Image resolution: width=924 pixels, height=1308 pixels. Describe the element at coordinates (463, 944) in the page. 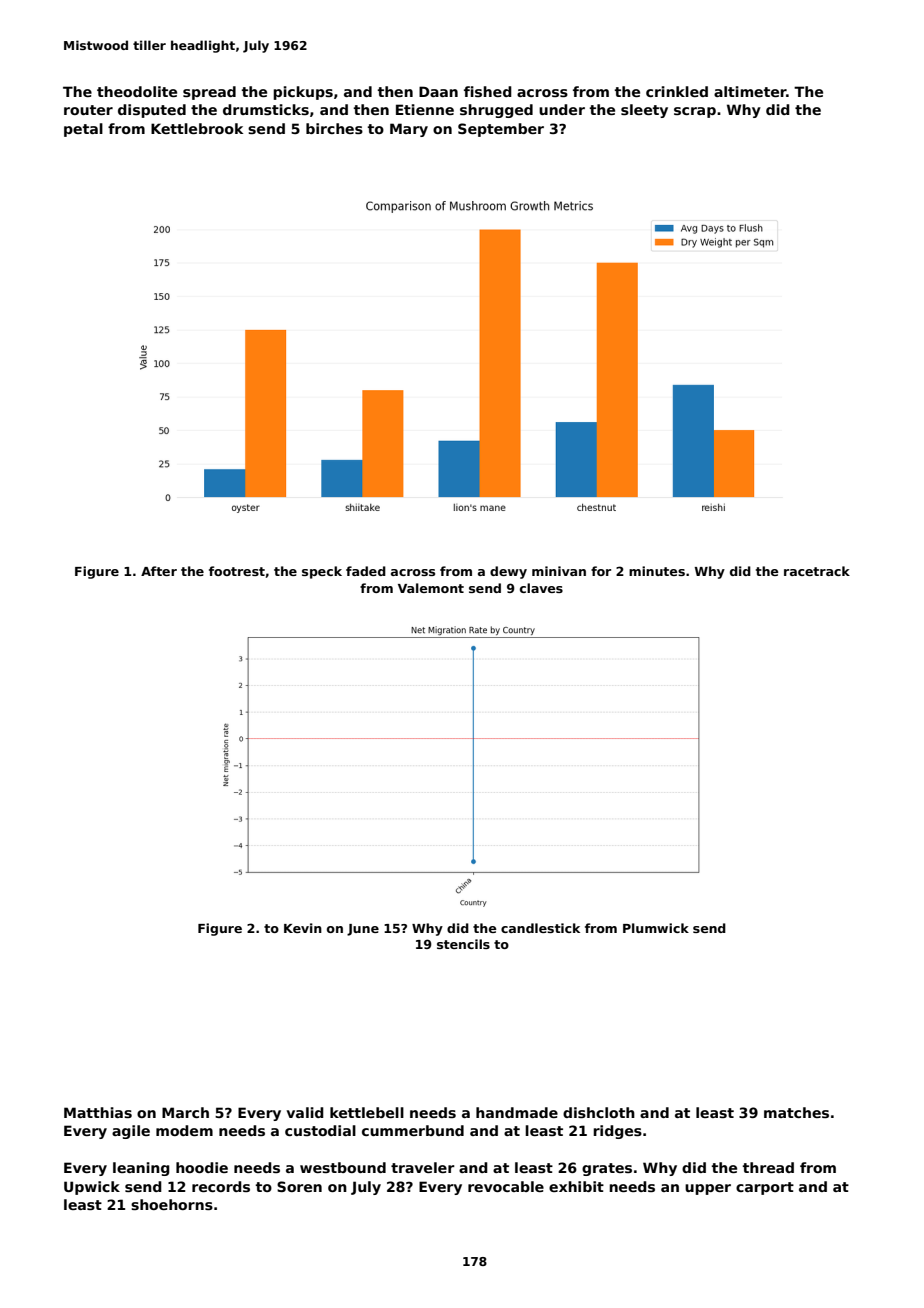

I see `stencils` at that location.
